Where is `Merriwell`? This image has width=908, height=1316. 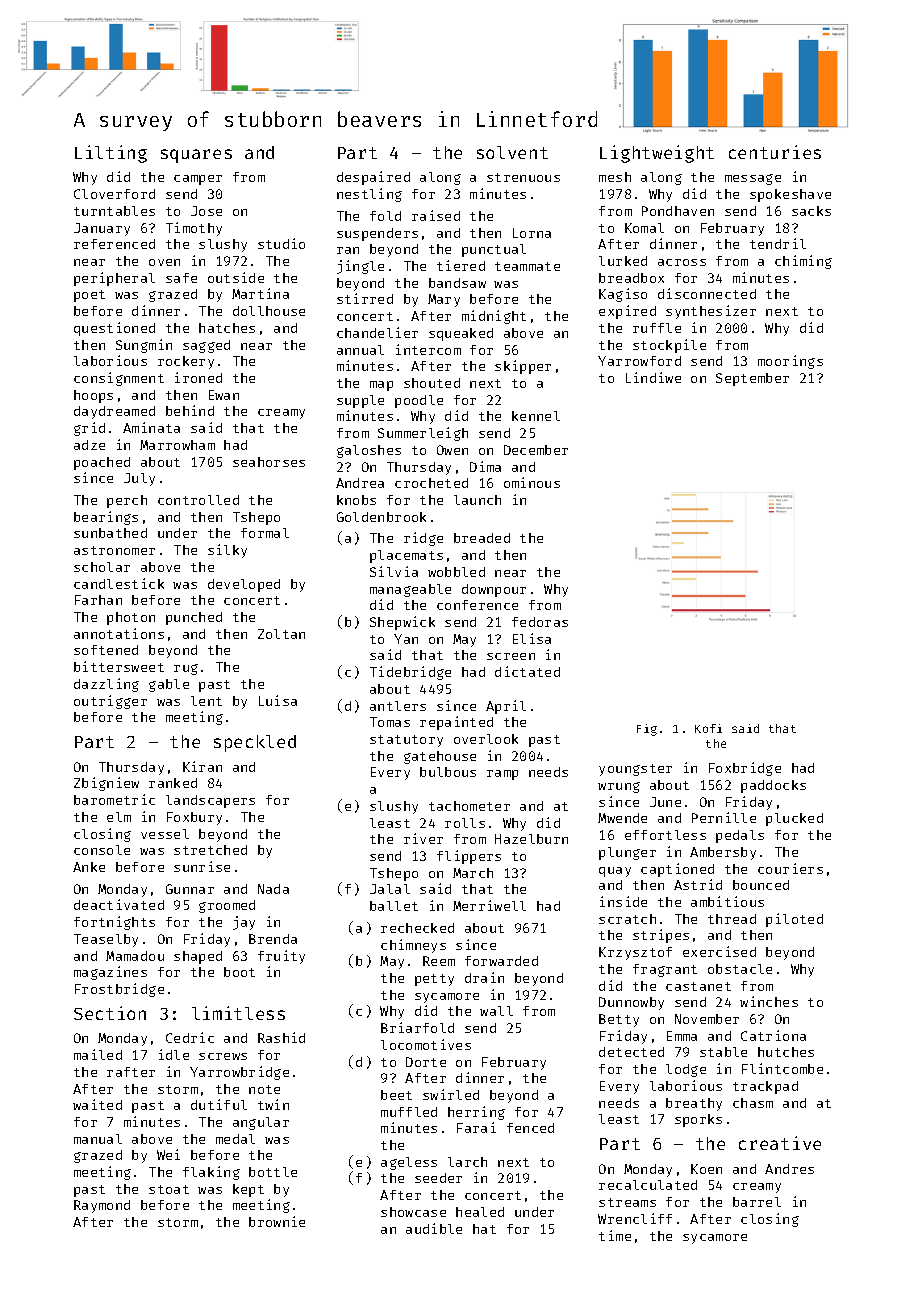
Merriwell is located at coordinates (489, 905).
